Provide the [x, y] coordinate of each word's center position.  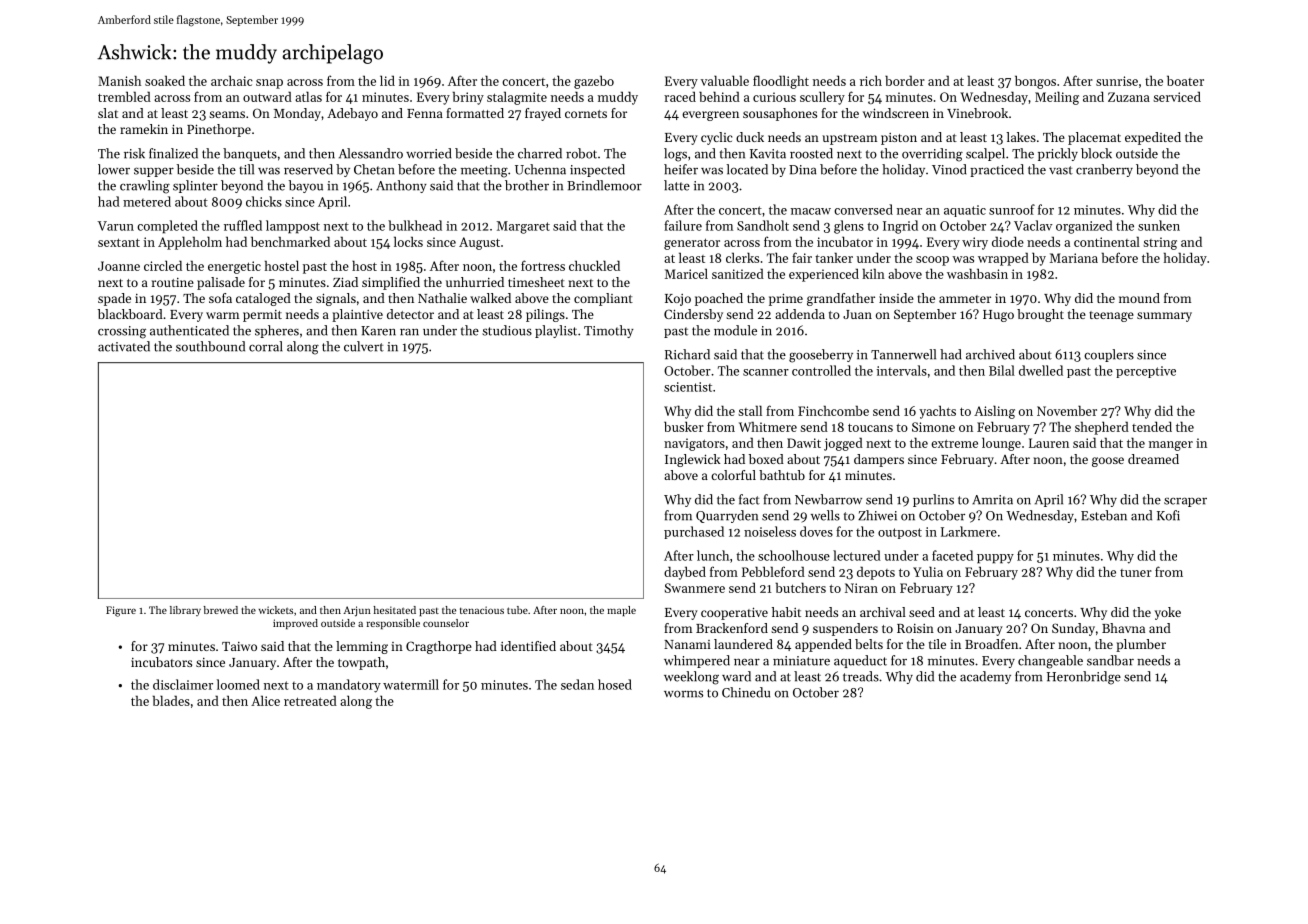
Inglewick [692, 460]
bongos [1035, 82]
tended [1152, 426]
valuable [725, 80]
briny [468, 98]
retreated [310, 700]
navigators [694, 444]
